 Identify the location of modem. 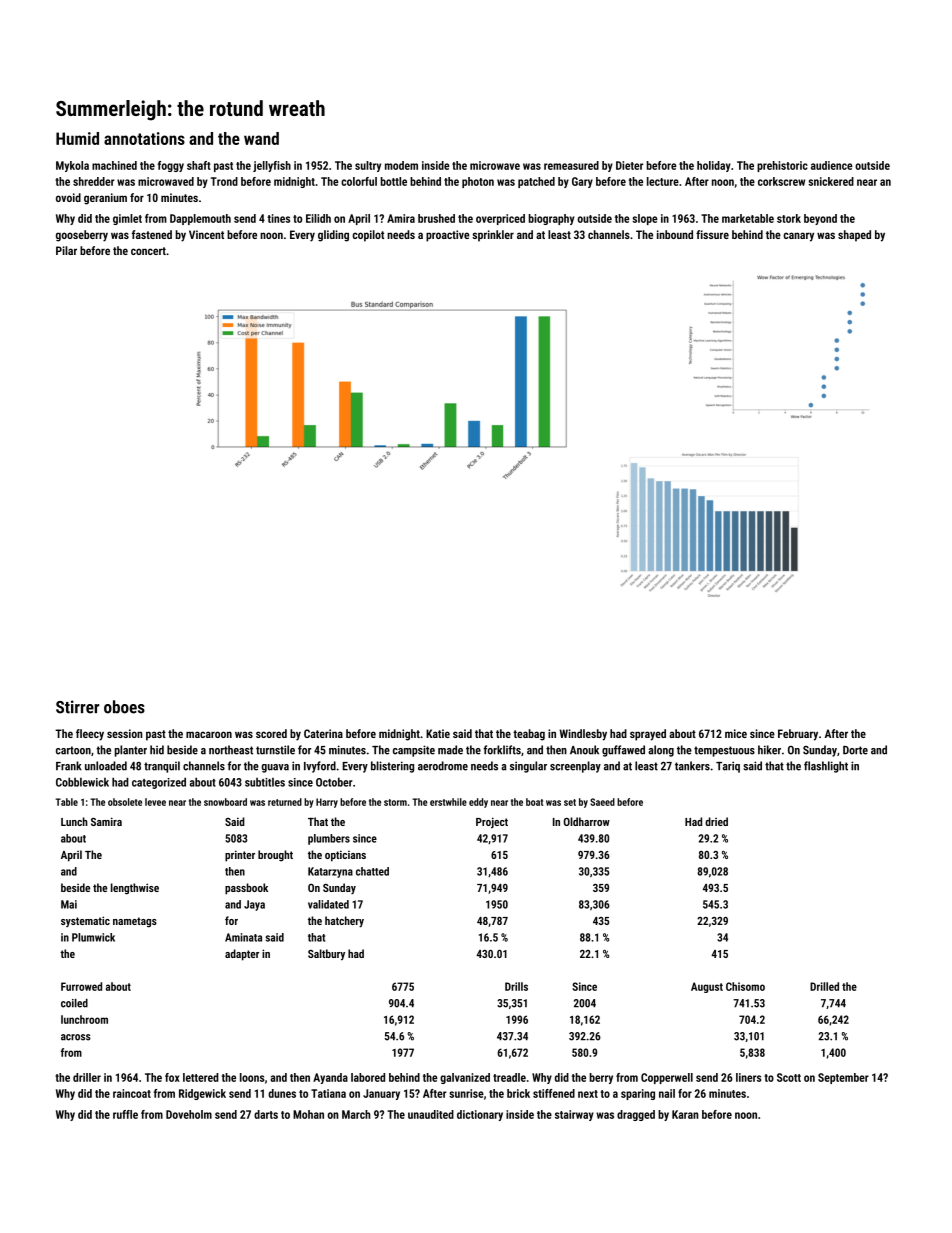
(401, 165).
